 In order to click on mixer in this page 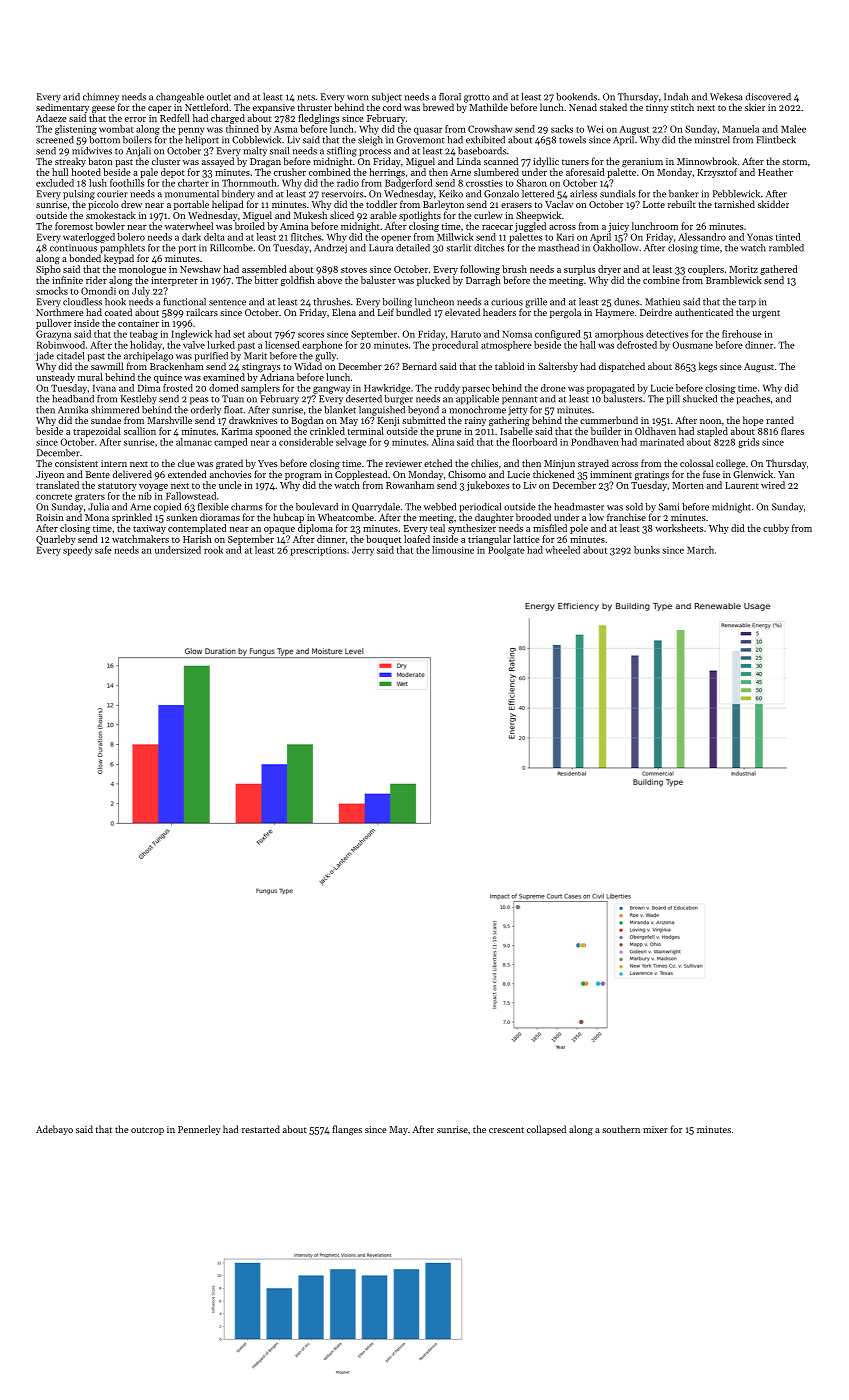, I will do `click(655, 1129)`.
